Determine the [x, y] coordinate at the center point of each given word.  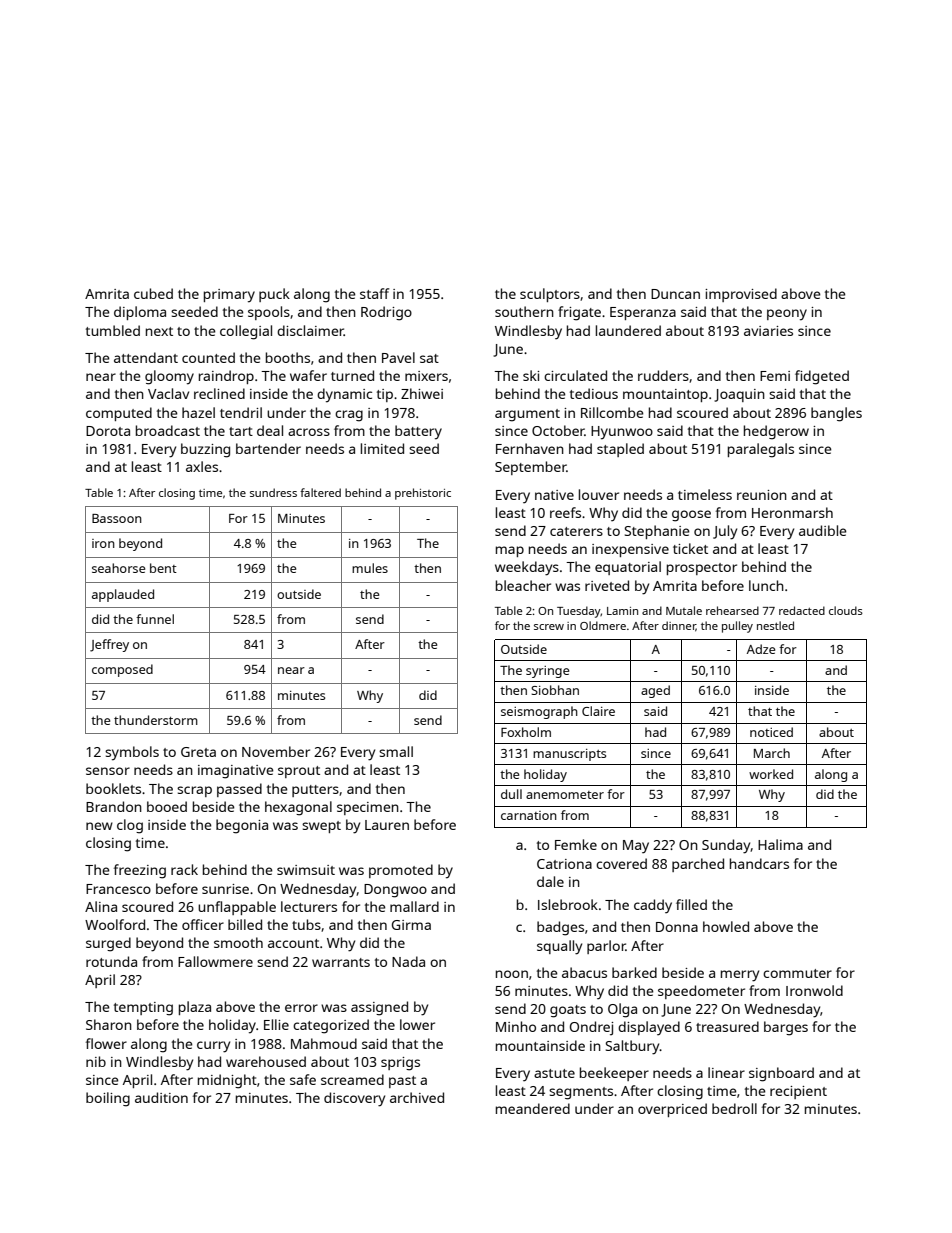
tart [241, 431]
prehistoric [423, 494]
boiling [108, 1099]
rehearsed [732, 610]
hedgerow [776, 432]
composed [122, 670]
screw [549, 627]
